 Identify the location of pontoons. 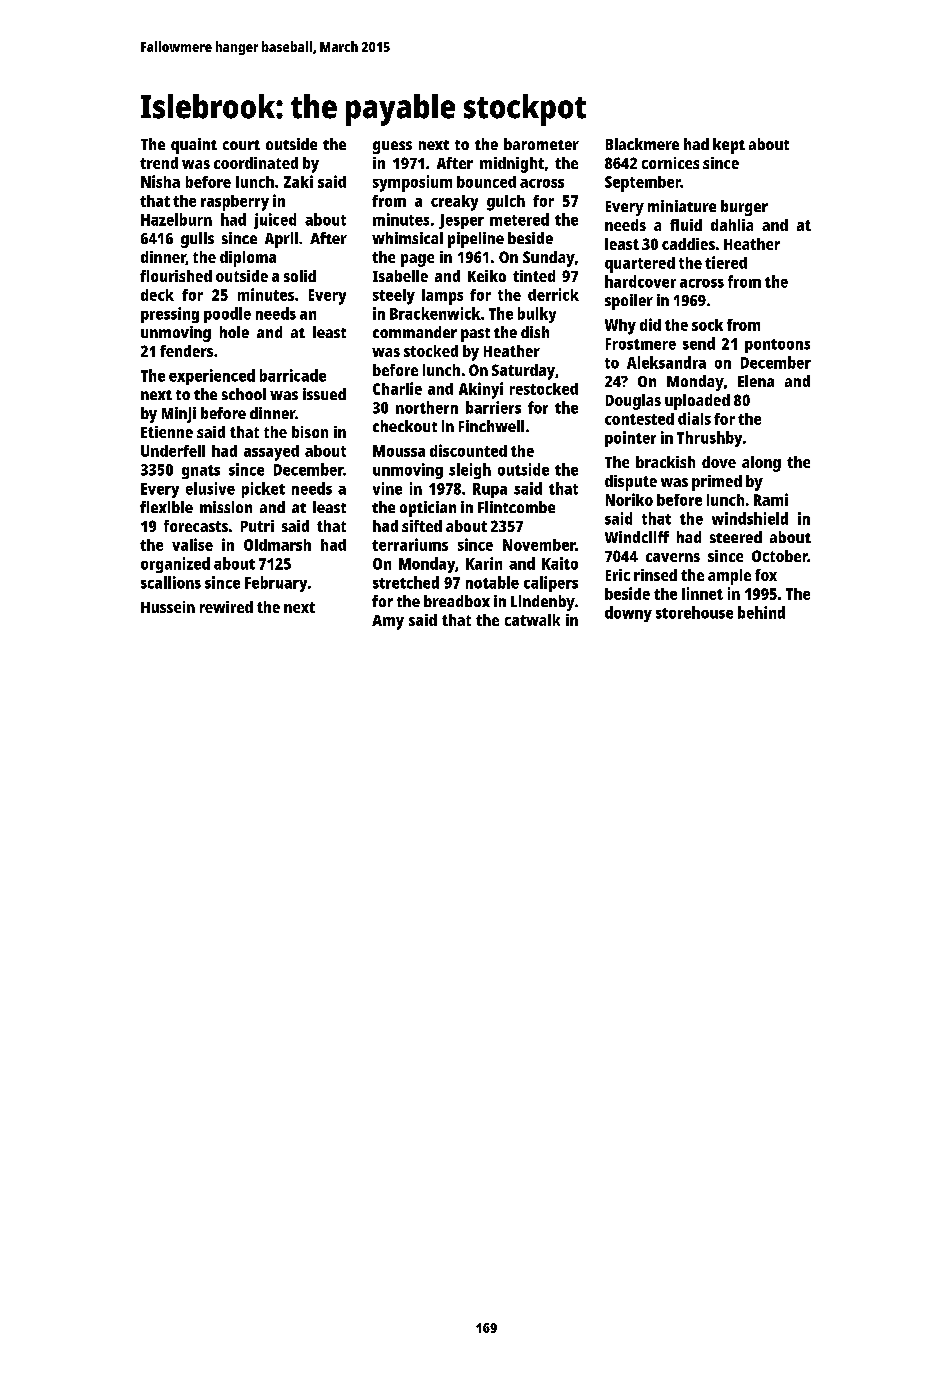
(777, 346).
